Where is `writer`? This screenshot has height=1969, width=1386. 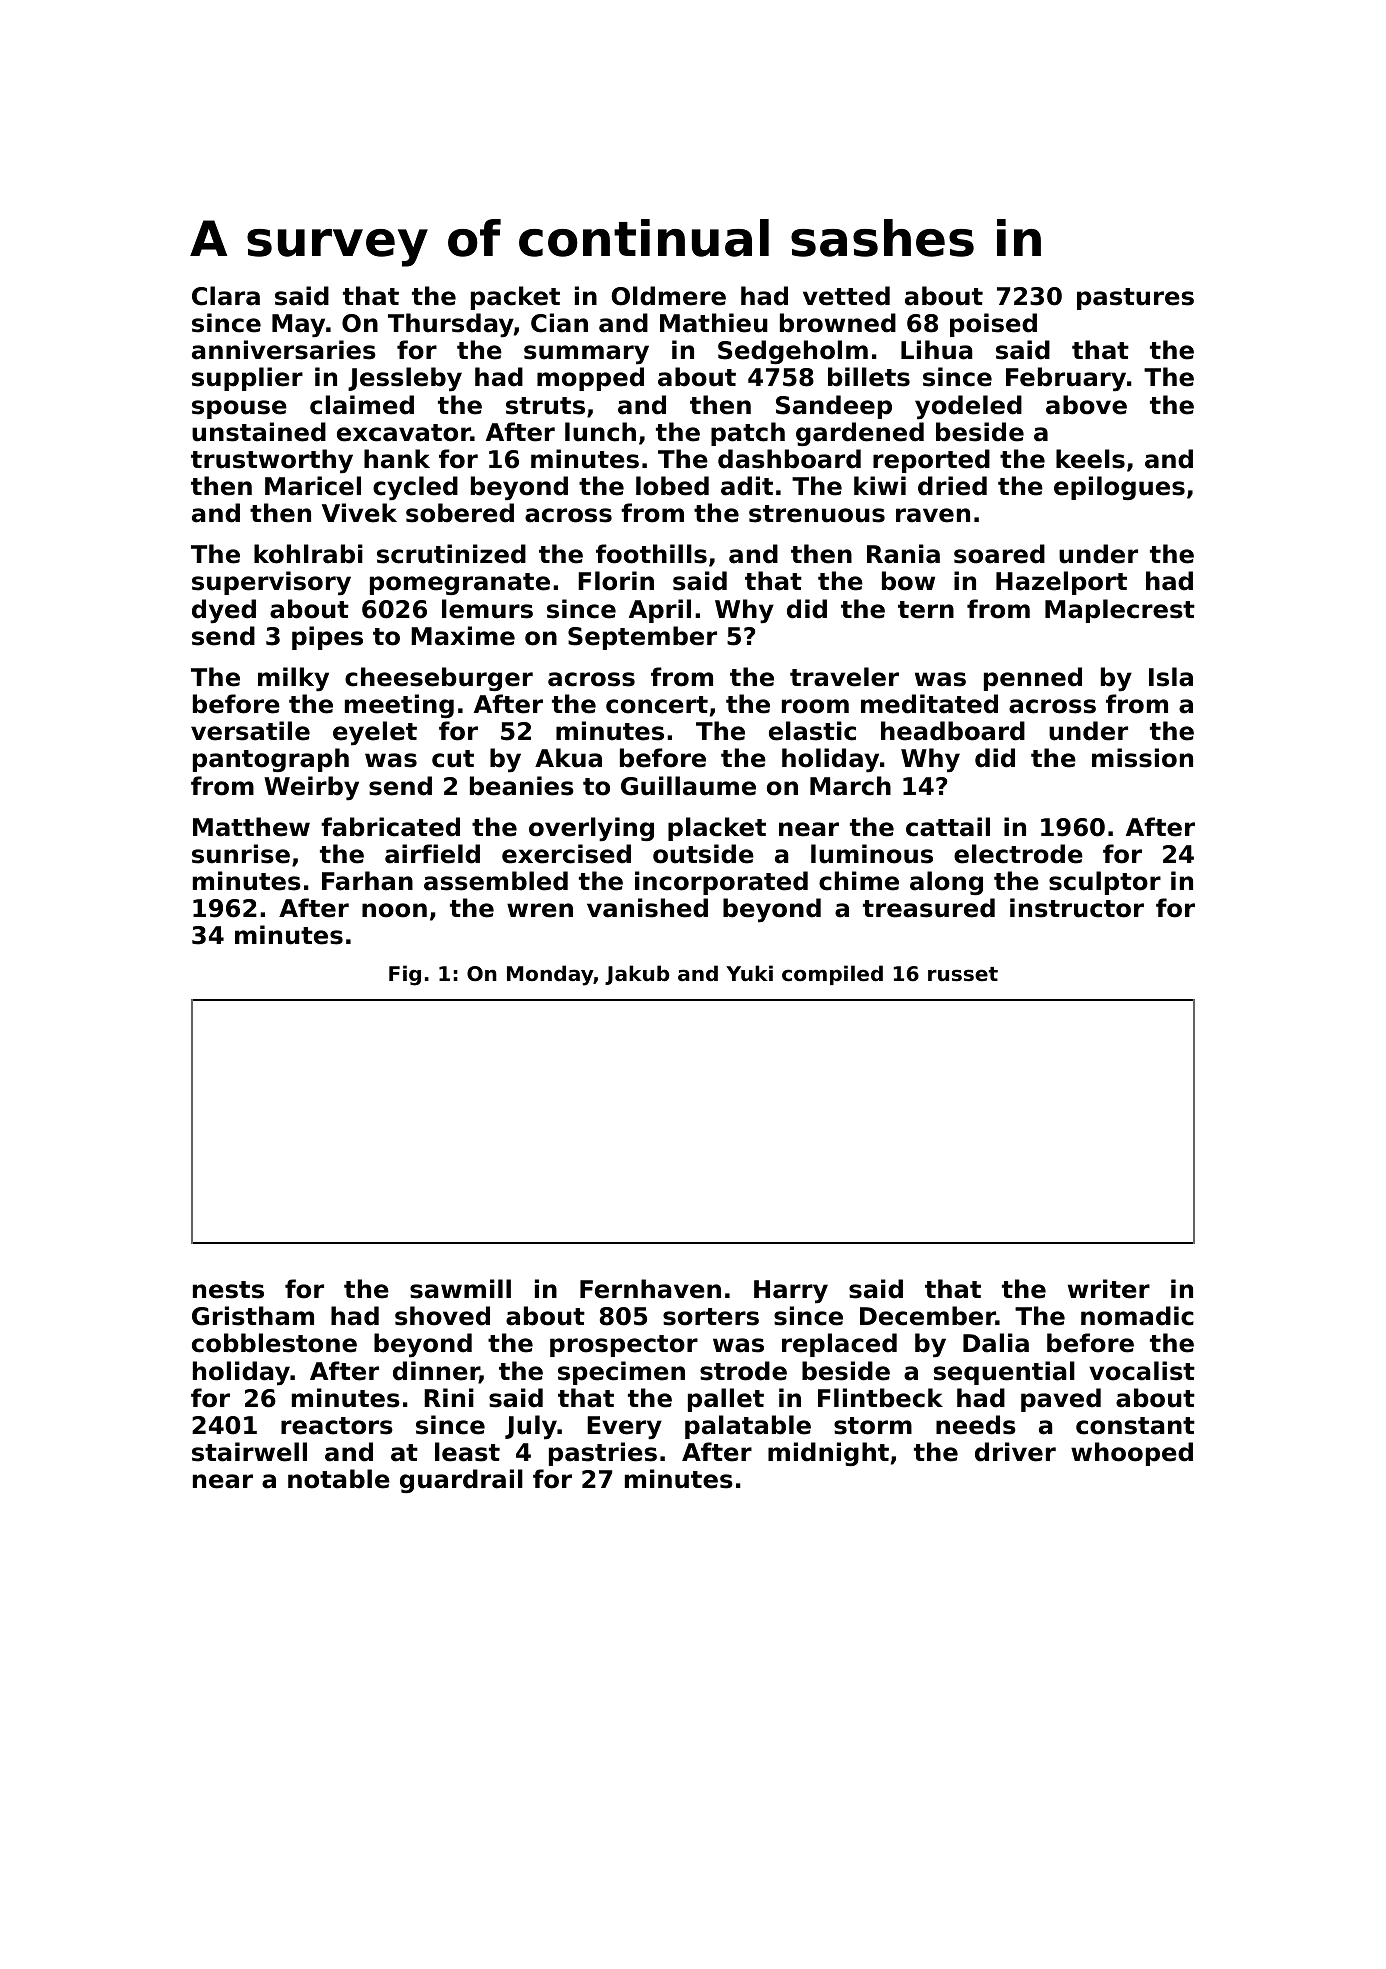 writer is located at coordinates (1109, 1289).
